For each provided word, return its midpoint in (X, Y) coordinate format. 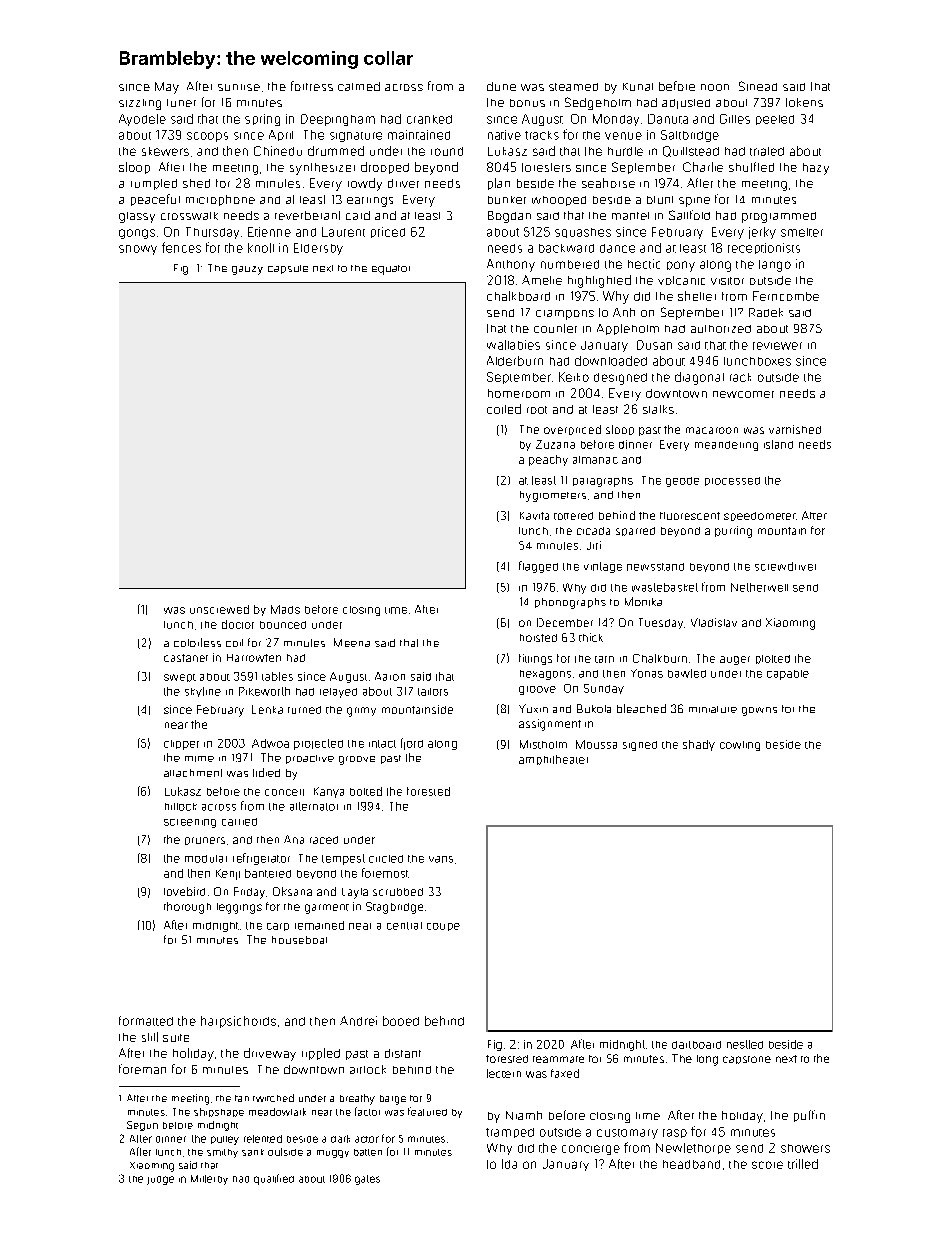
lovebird (184, 891)
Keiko (574, 377)
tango (775, 266)
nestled (745, 1044)
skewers (165, 151)
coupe (443, 927)
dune (501, 86)
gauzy (247, 270)
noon (715, 87)
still (150, 1037)
